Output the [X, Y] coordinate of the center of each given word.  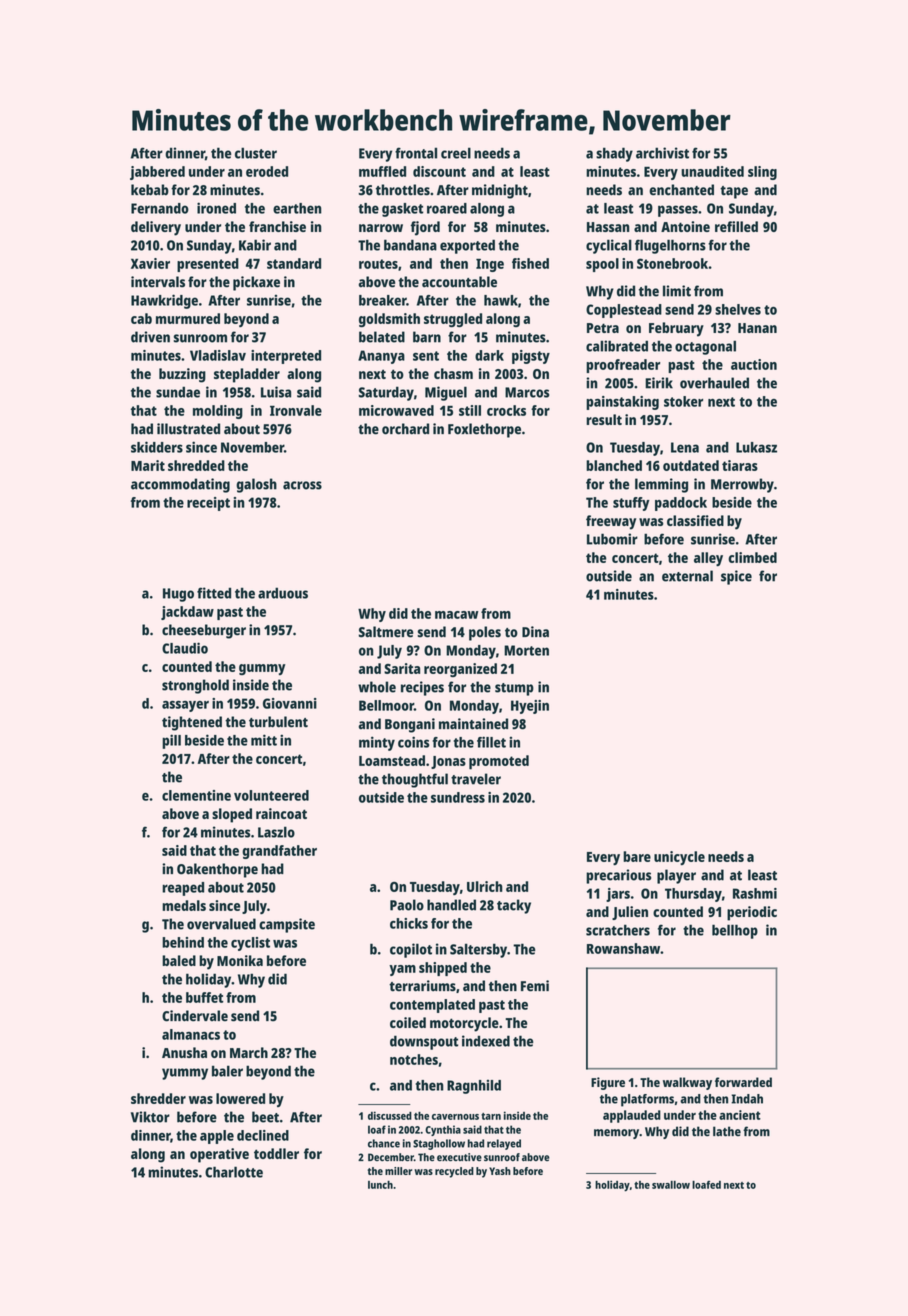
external [687, 576]
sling [762, 173]
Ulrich [484, 886]
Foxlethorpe [484, 430]
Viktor [150, 1117]
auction [754, 364]
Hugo [178, 595]
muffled [382, 171]
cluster [256, 153]
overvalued [221, 924]
